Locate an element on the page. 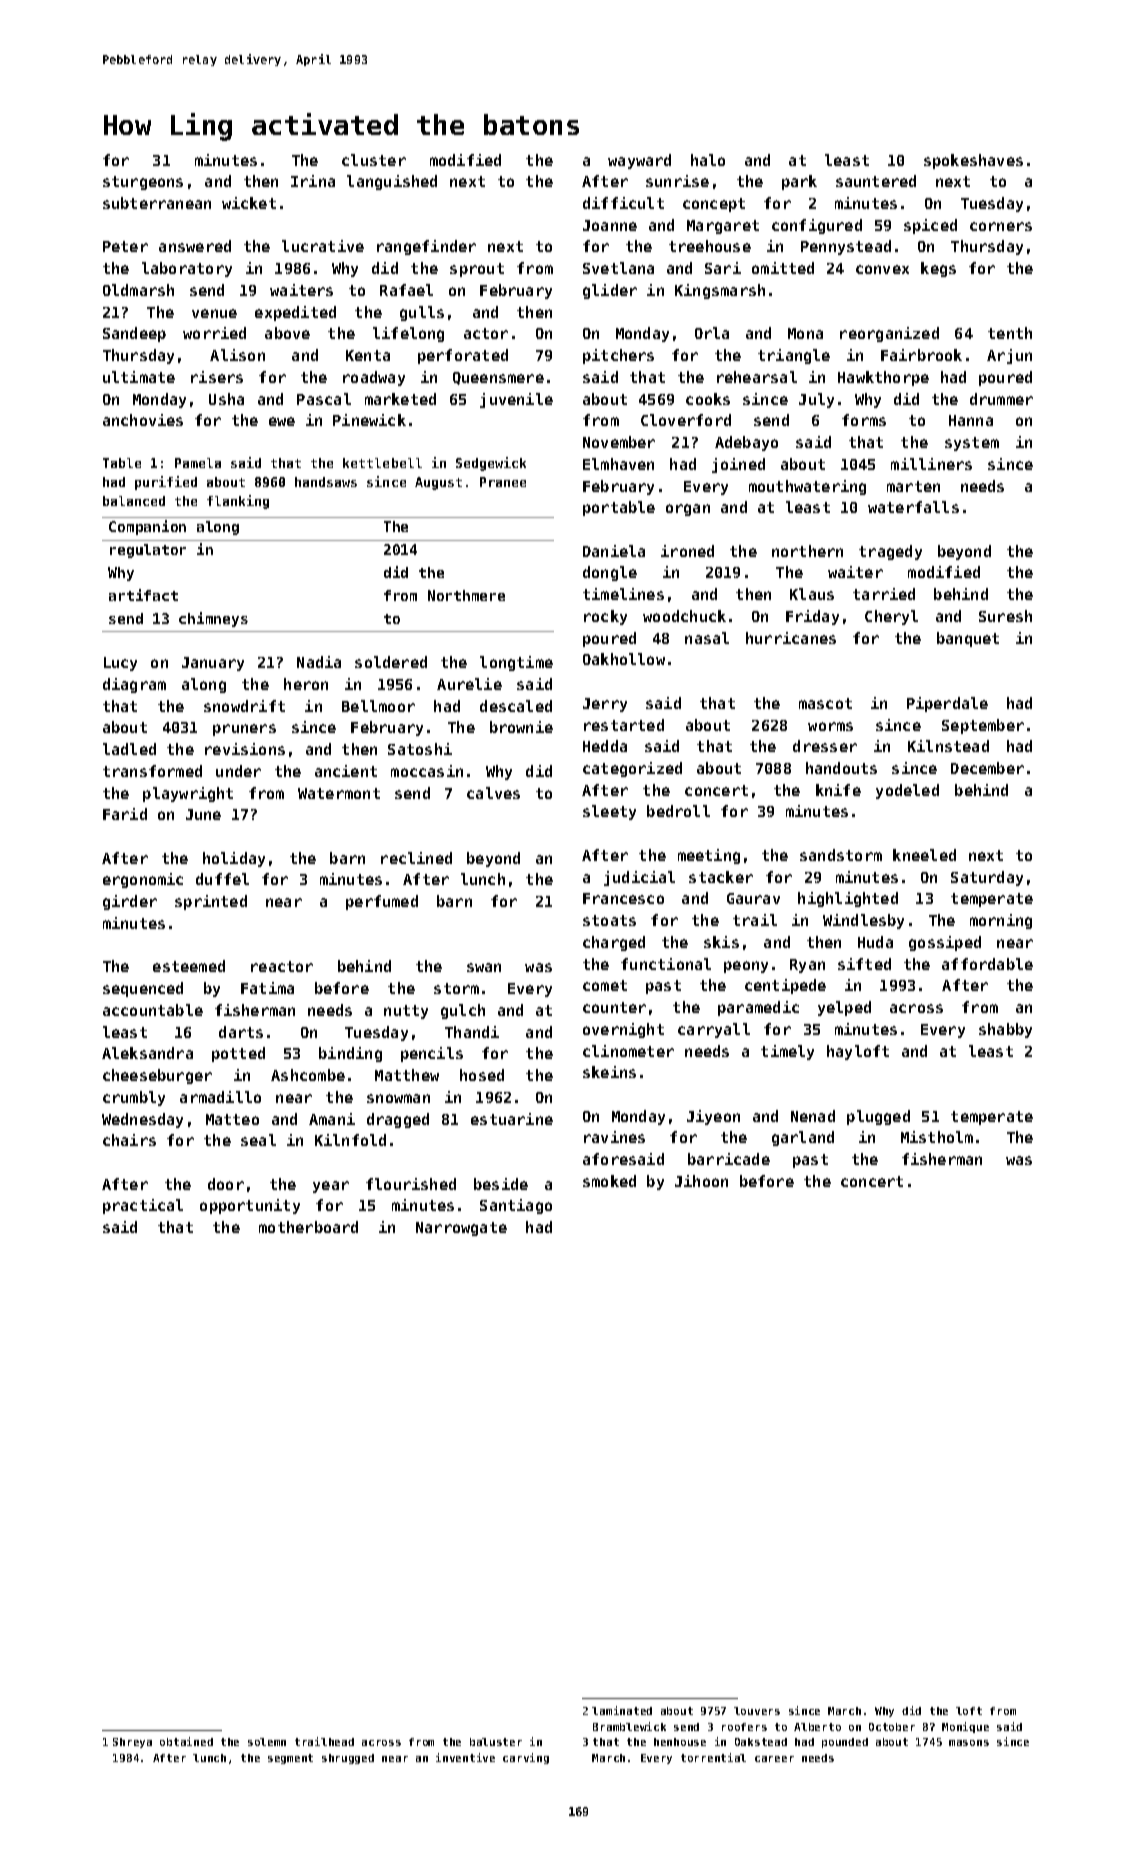  Mistholm is located at coordinates (937, 1137).
